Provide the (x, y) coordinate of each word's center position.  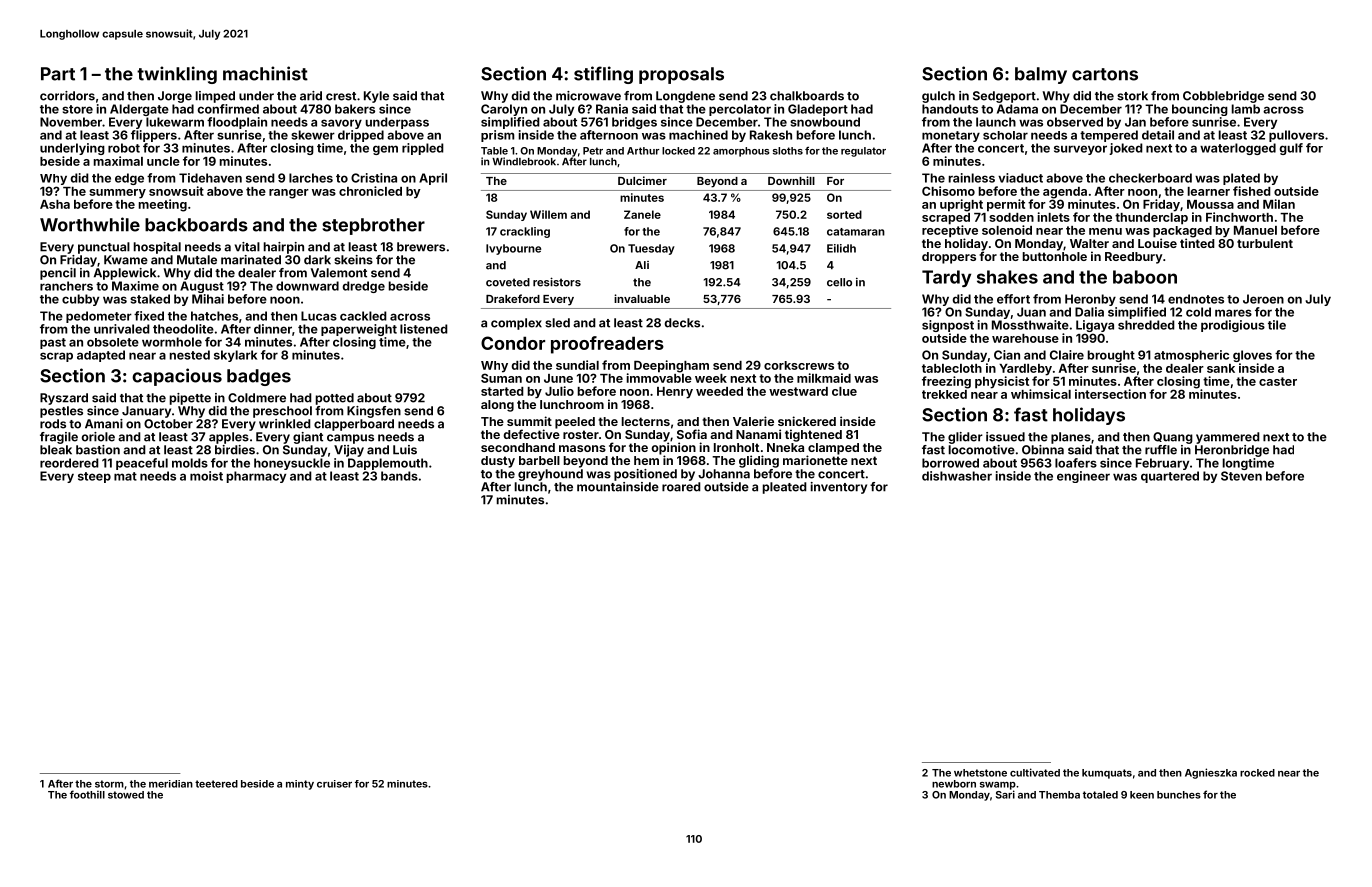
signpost (948, 326)
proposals (681, 75)
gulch (938, 97)
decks (682, 323)
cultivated (1035, 772)
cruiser (334, 784)
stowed (126, 795)
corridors (67, 96)
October (168, 424)
